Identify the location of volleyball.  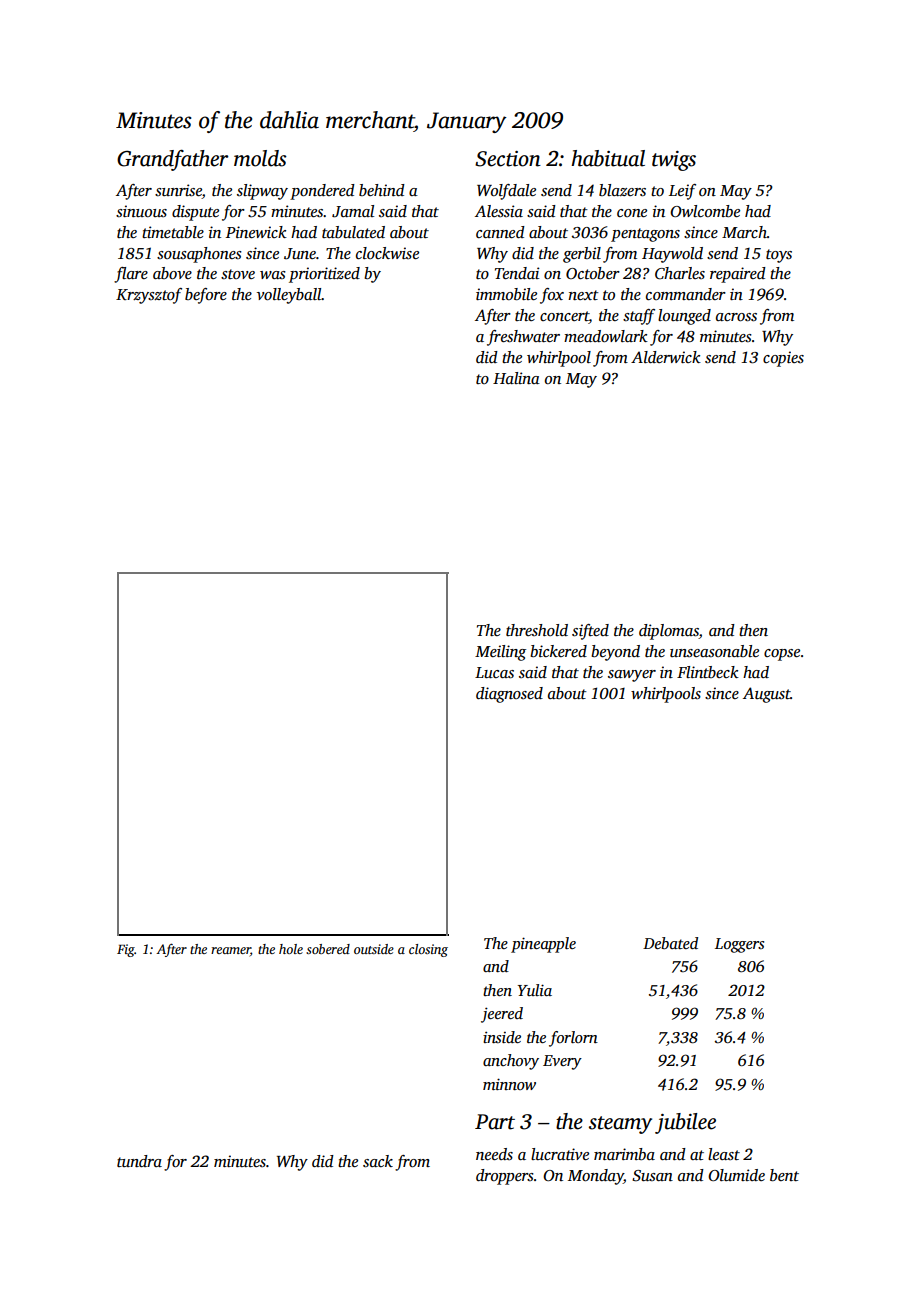
(289, 296).
